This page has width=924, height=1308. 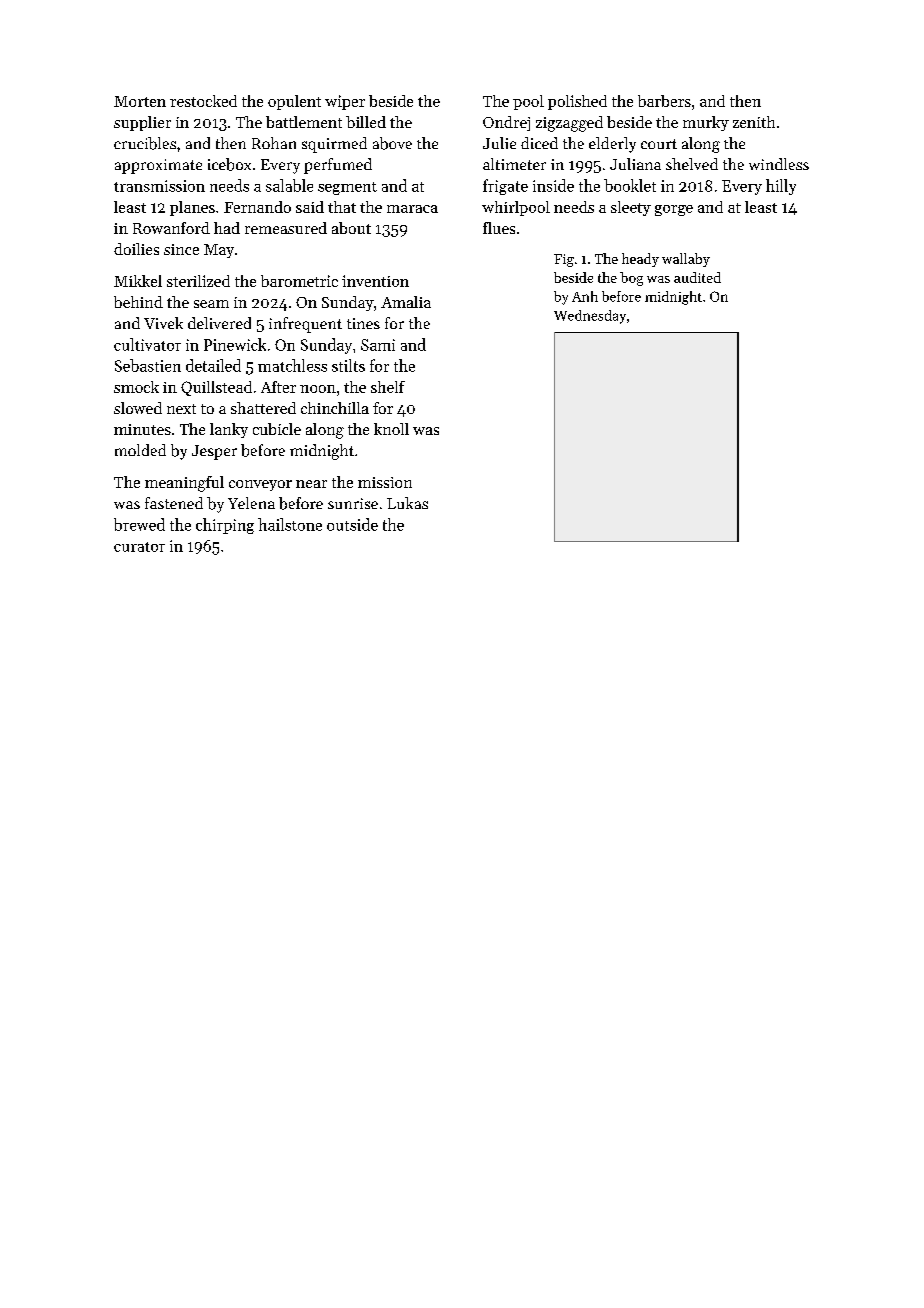 What do you see at coordinates (590, 317) in the page?
I see `Wednesday` at bounding box center [590, 317].
